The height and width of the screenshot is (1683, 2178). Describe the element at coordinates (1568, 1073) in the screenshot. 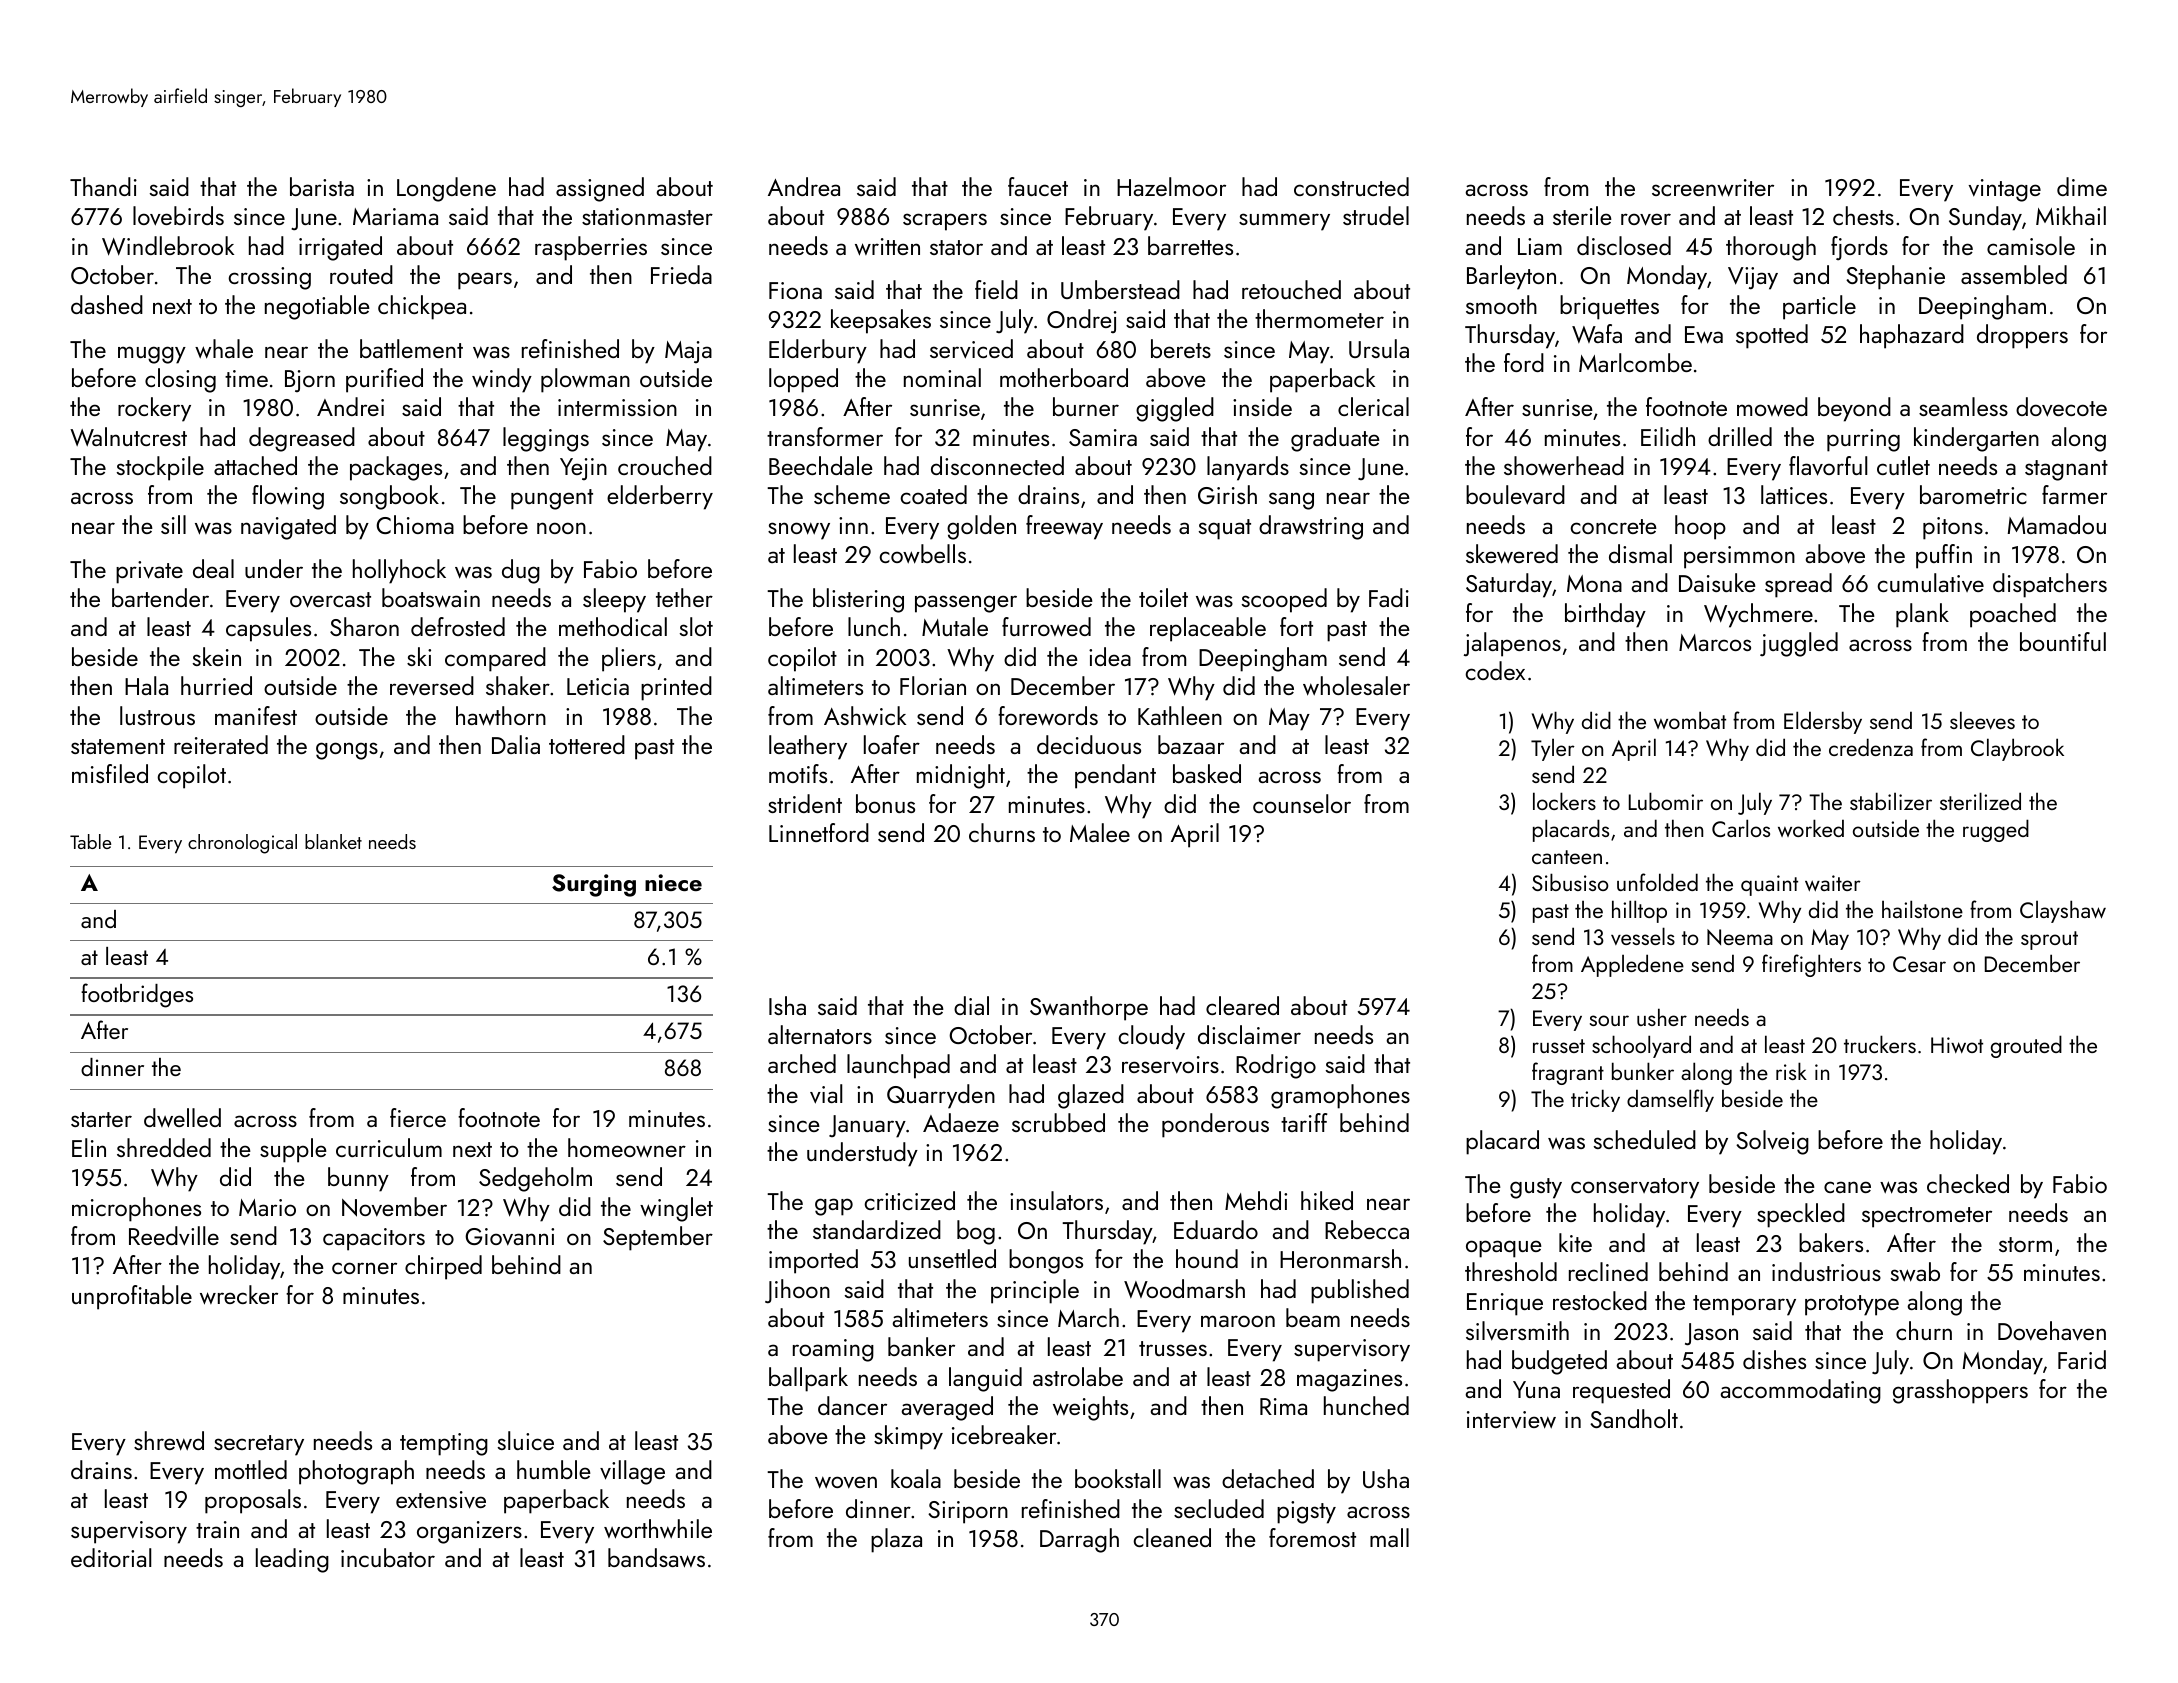

I see `fragrant` at that location.
